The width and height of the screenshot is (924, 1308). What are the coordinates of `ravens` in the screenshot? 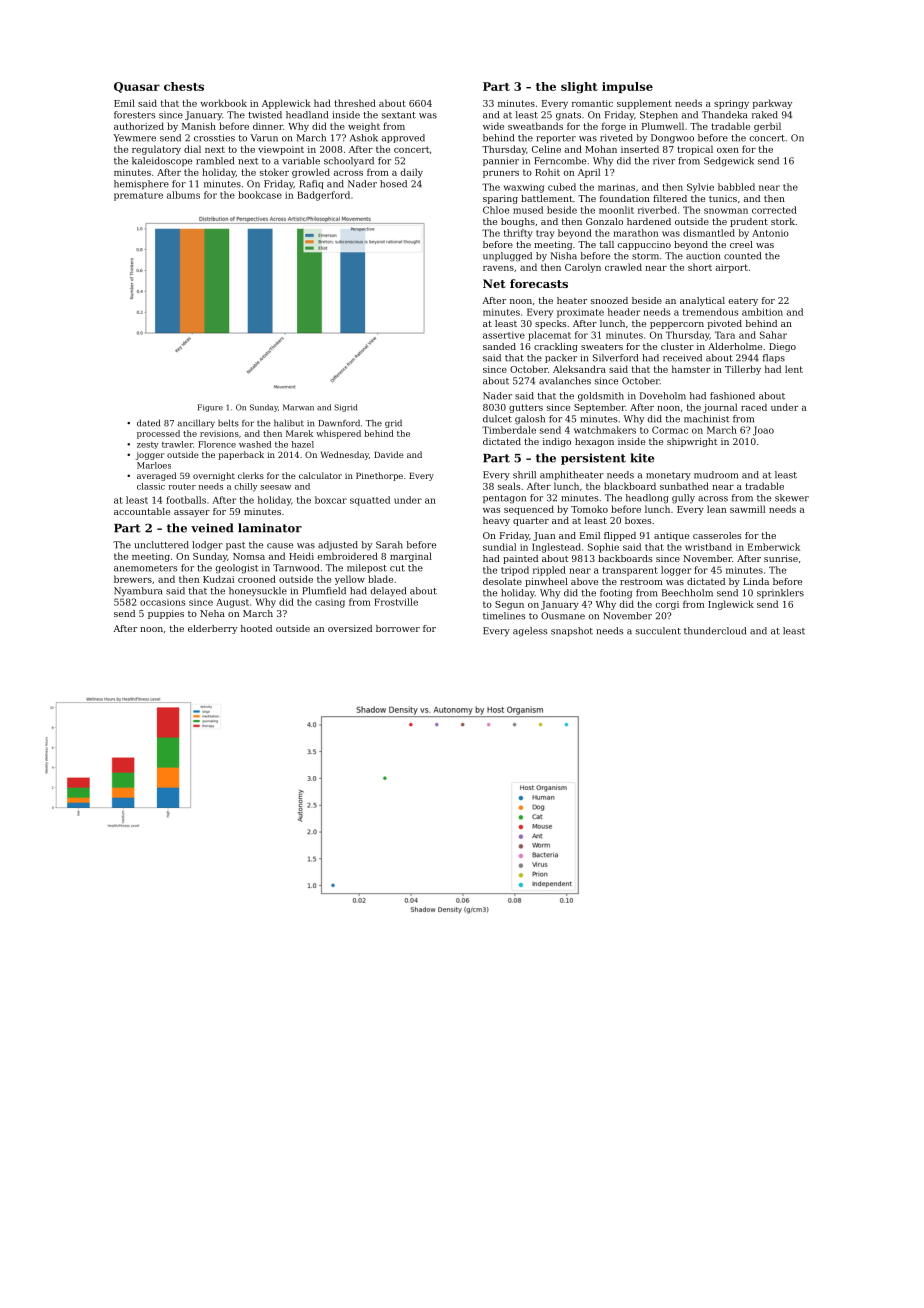 It's located at (498, 268).
